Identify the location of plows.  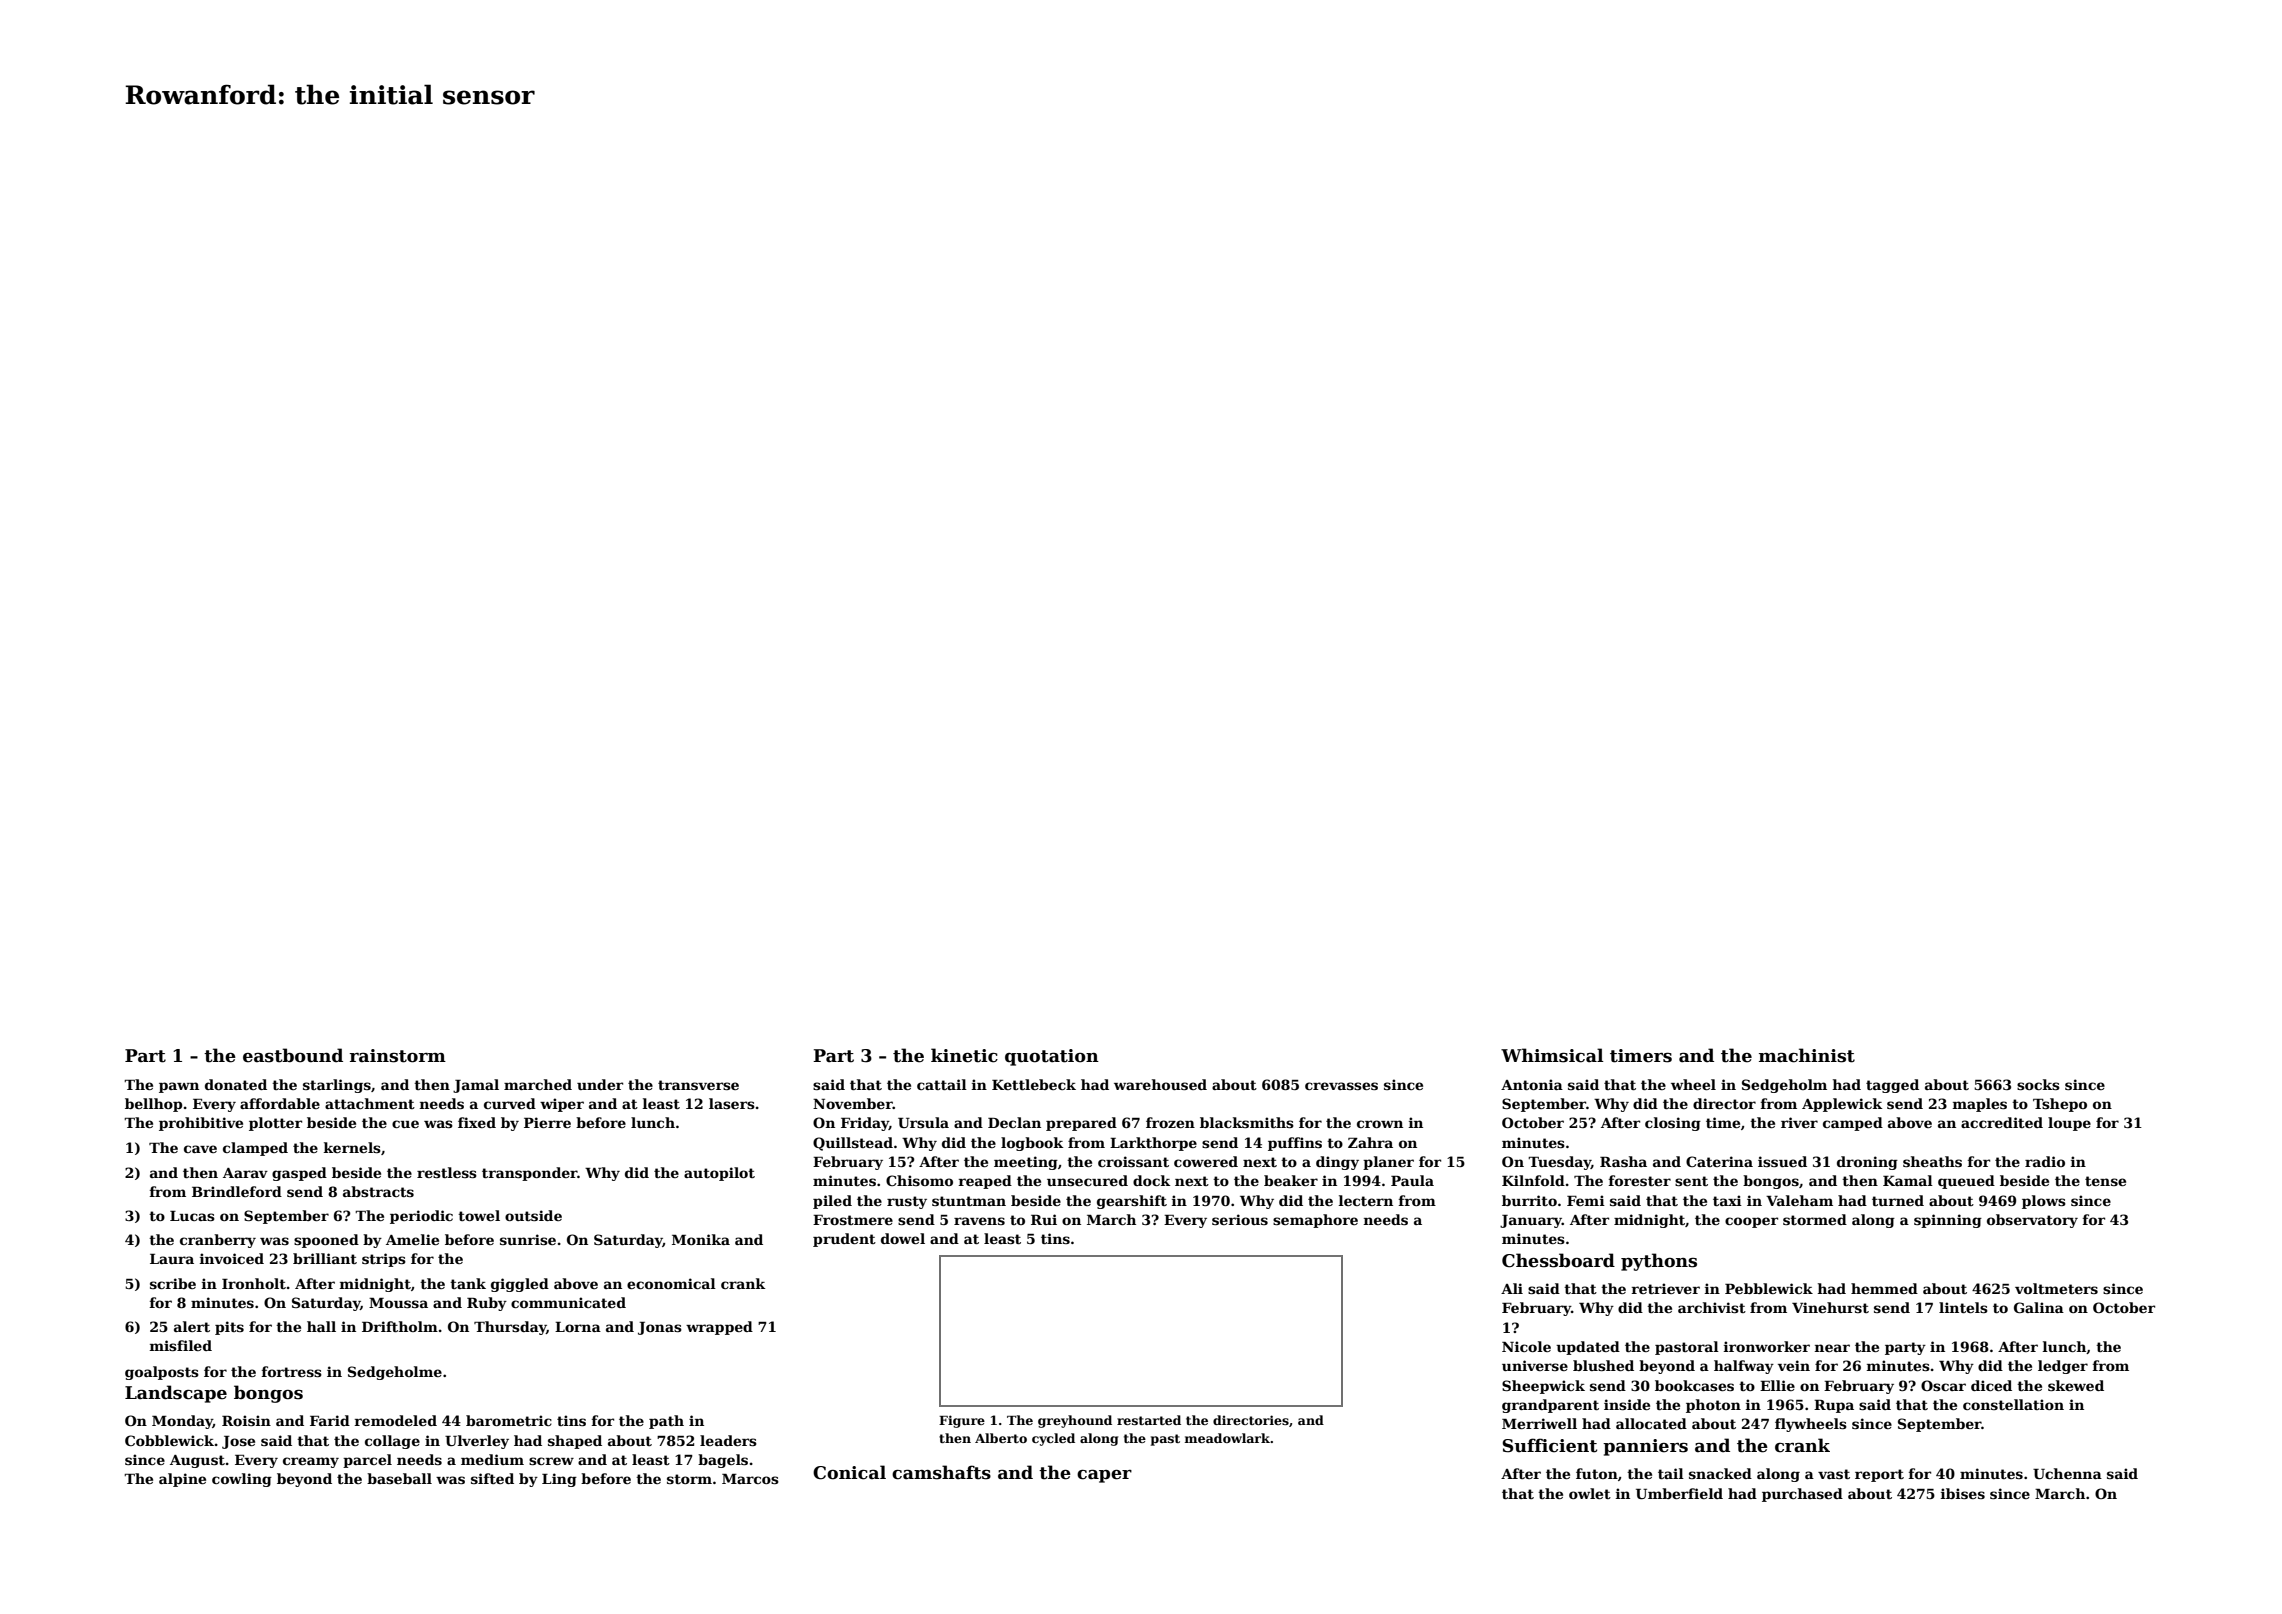
(2044, 1202).
